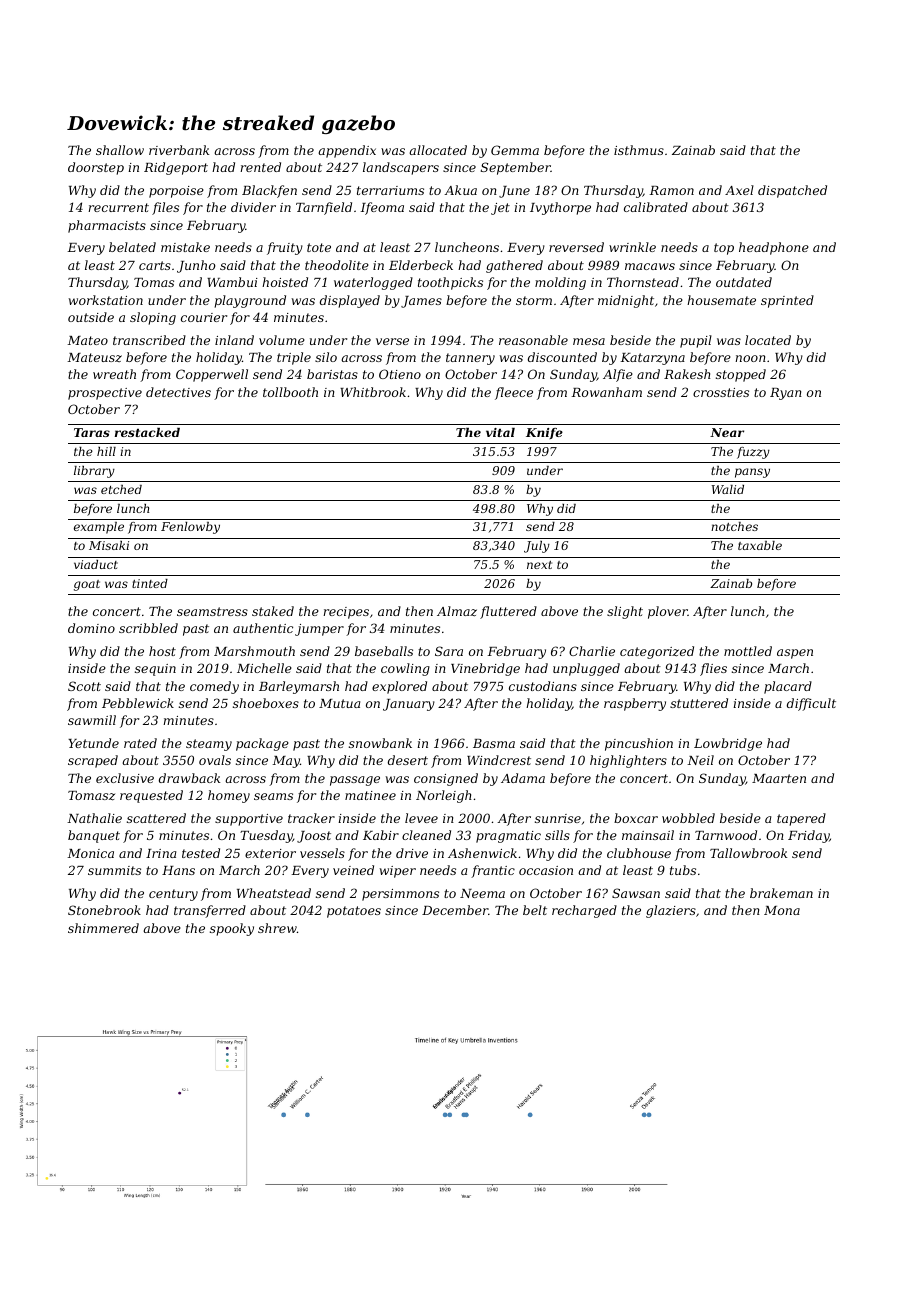 This screenshot has height=1316, width=908. Describe the element at coordinates (96, 168) in the screenshot. I see `doorstep` at that location.
